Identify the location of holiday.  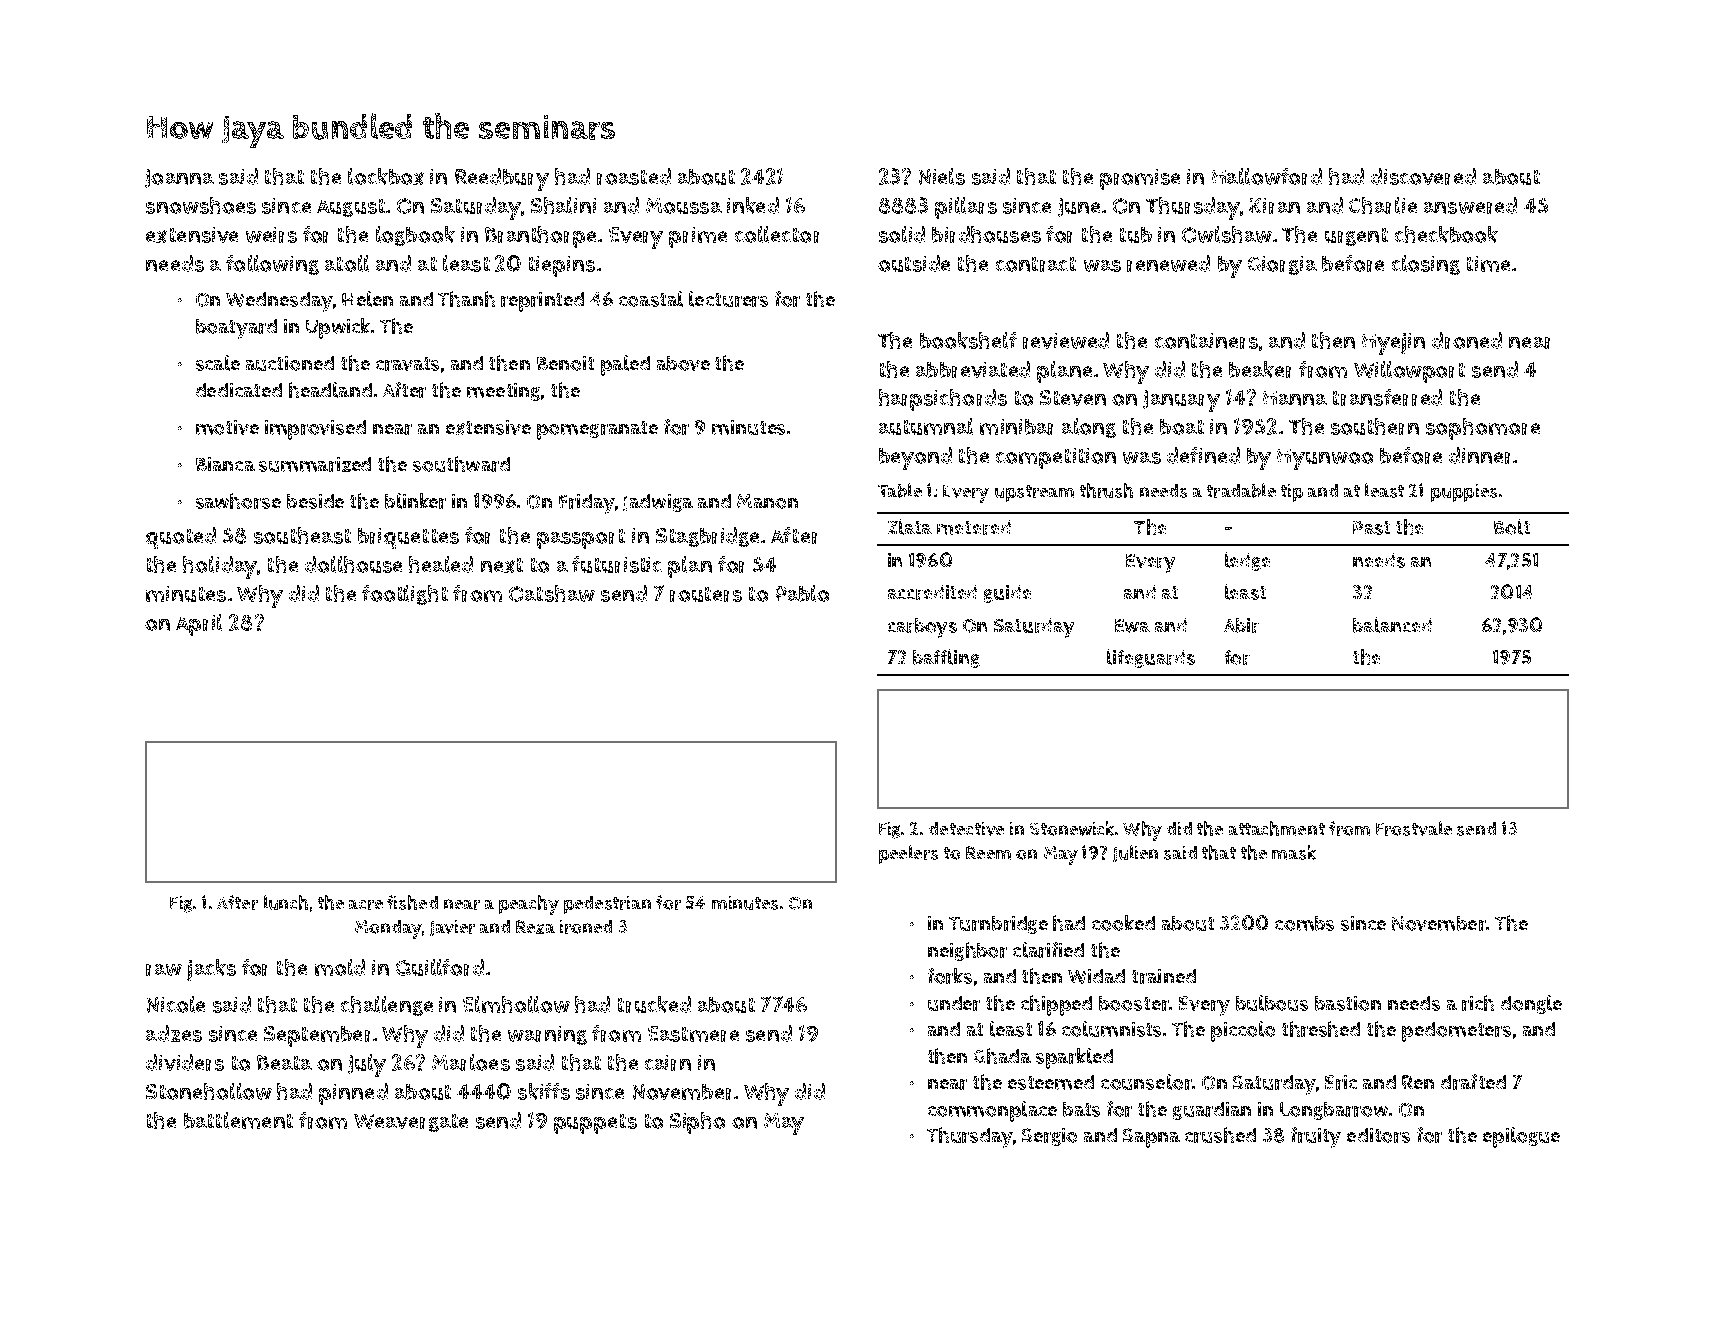
(220, 567).
